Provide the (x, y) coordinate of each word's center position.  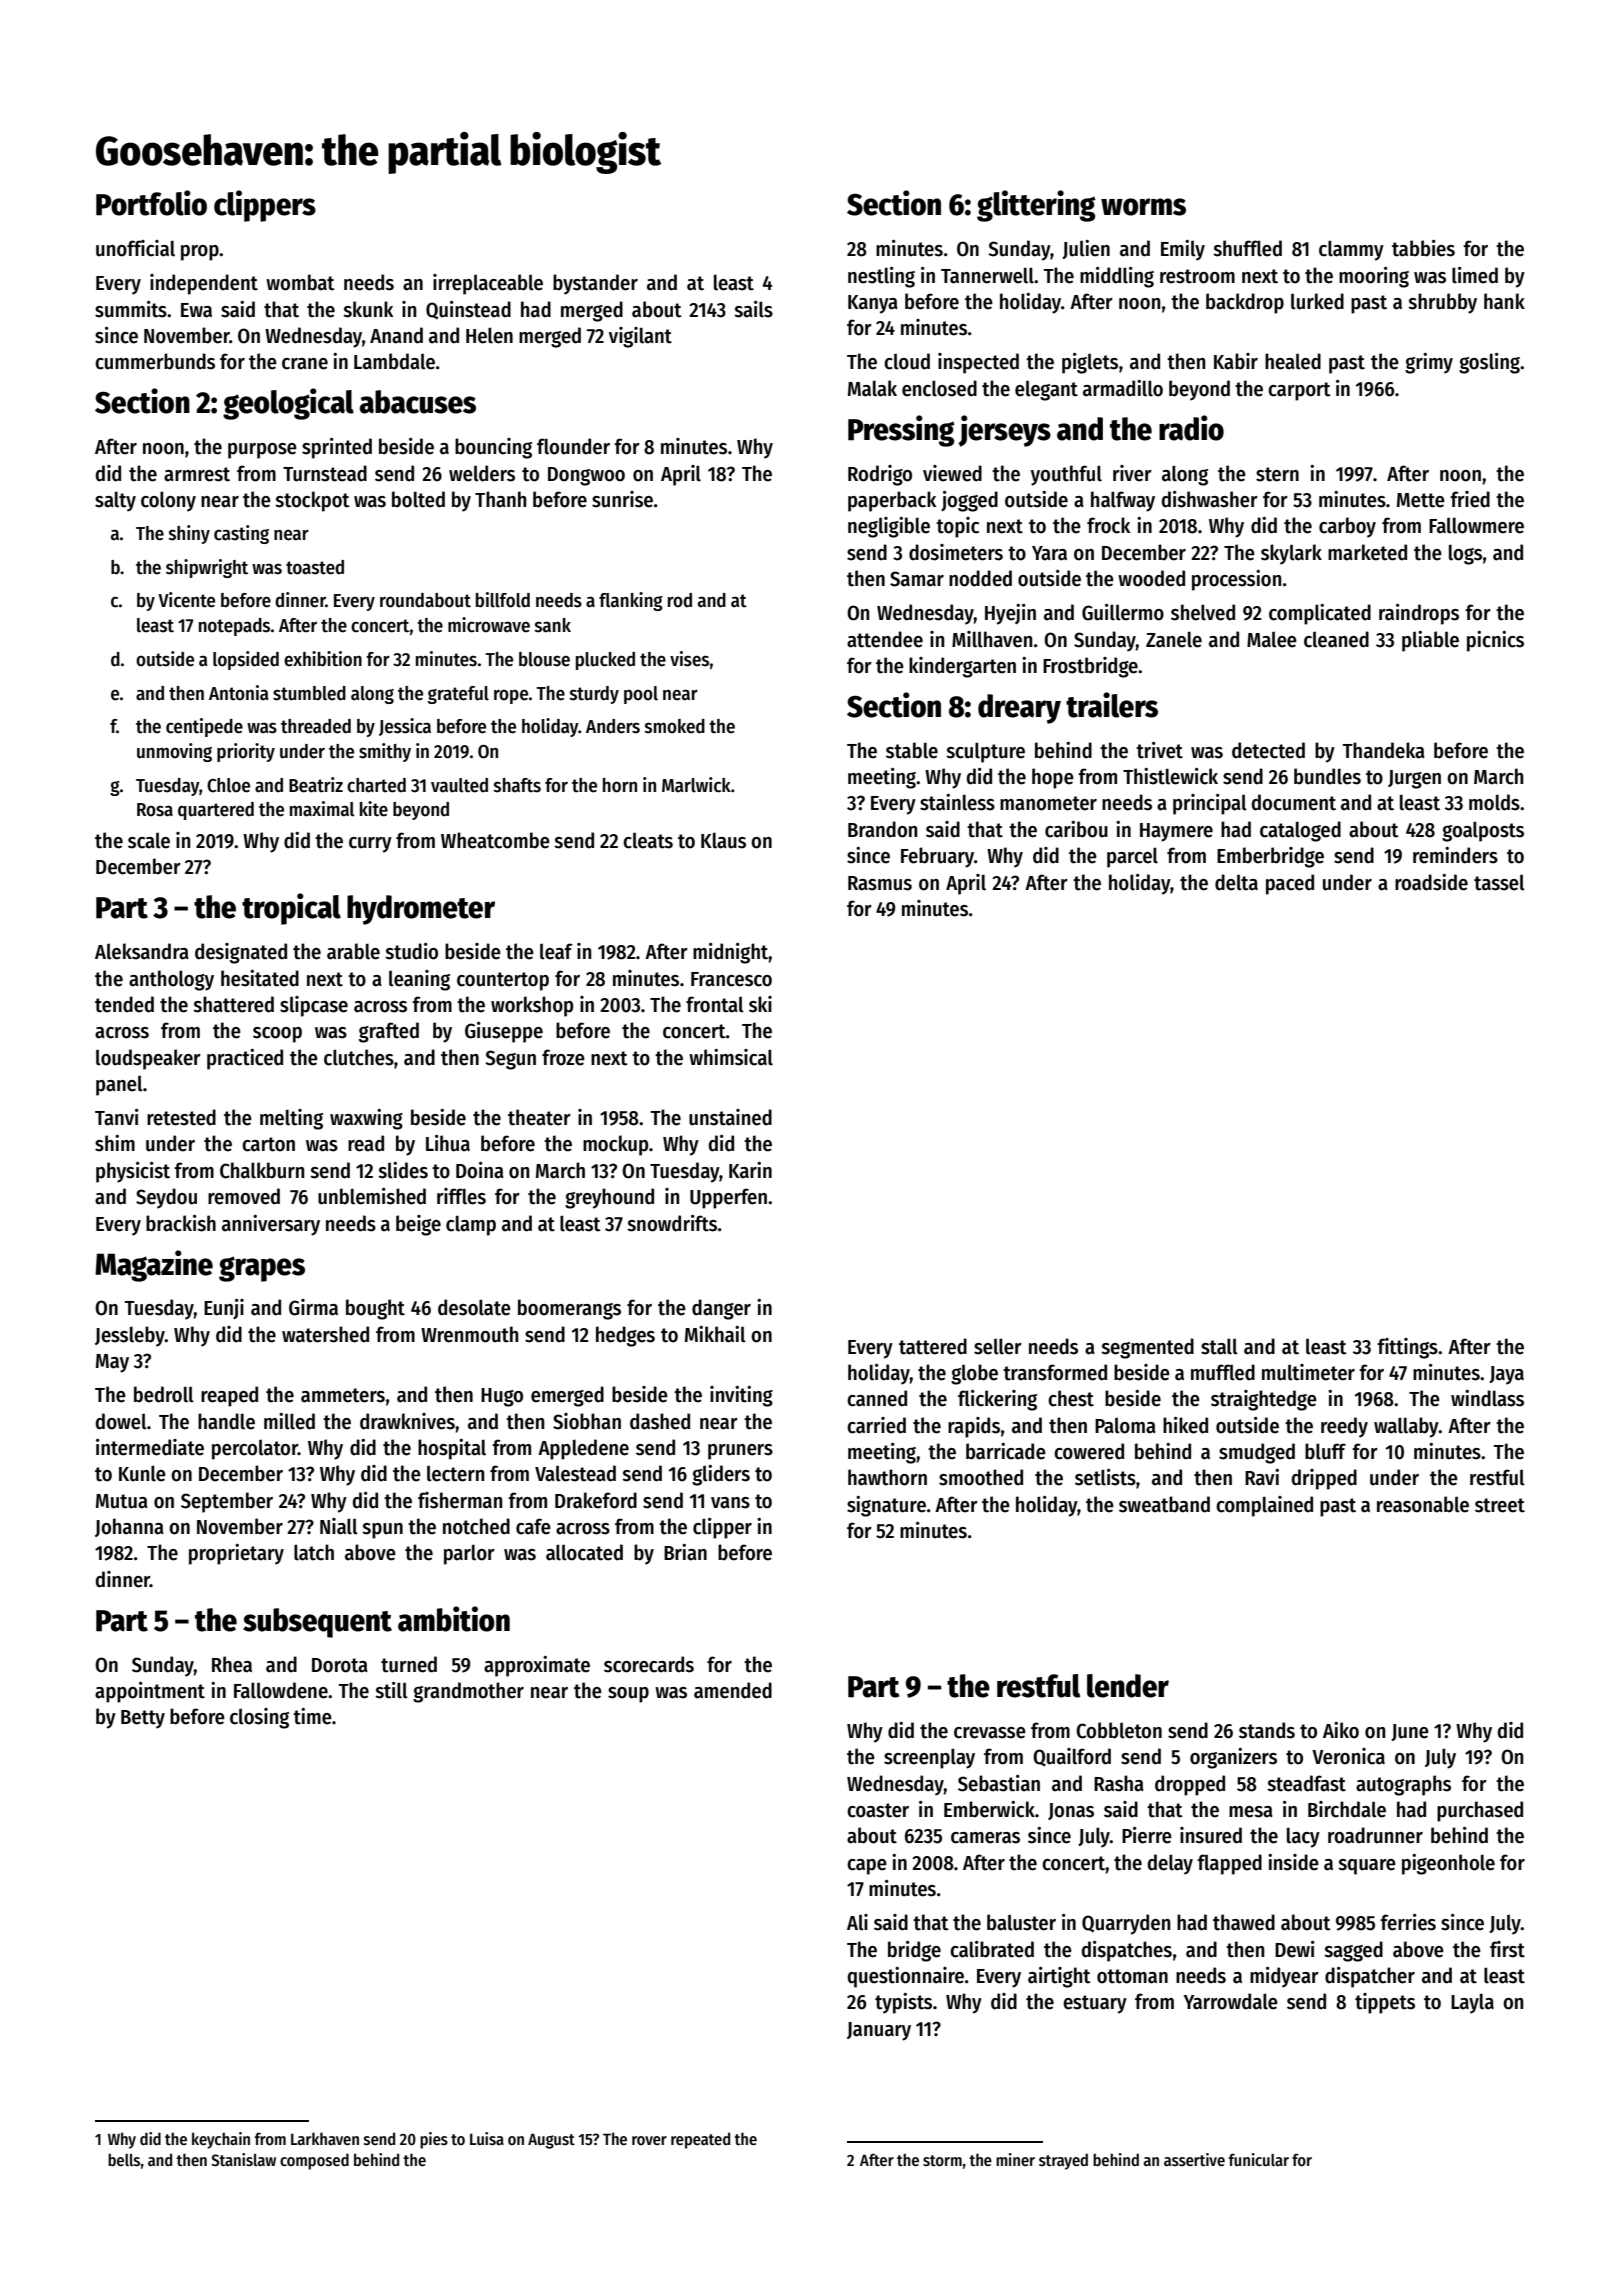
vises (689, 659)
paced (1290, 884)
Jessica (405, 727)
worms (1143, 207)
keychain (221, 2140)
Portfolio (151, 203)
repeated (700, 2140)
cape (867, 1867)
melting (291, 1119)
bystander (595, 284)
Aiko (1341, 1730)
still (391, 1690)
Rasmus (880, 883)
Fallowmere (1476, 525)
